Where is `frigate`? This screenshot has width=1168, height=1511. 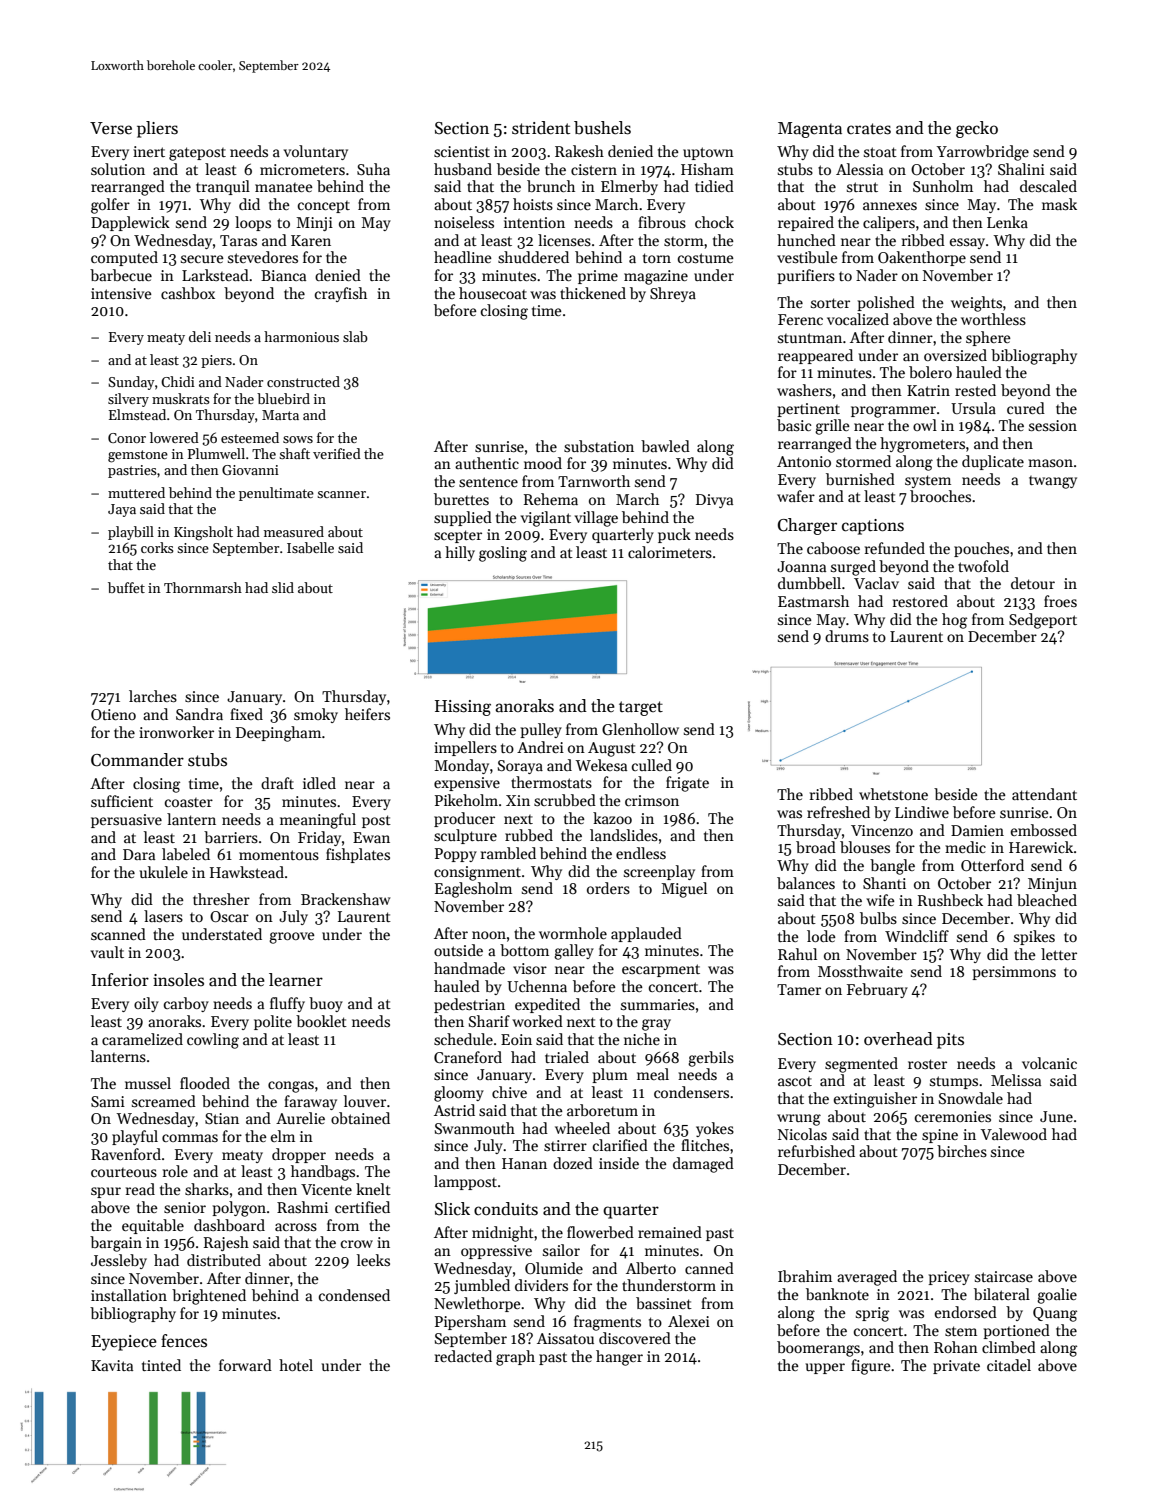
frigate is located at coordinates (687, 784).
